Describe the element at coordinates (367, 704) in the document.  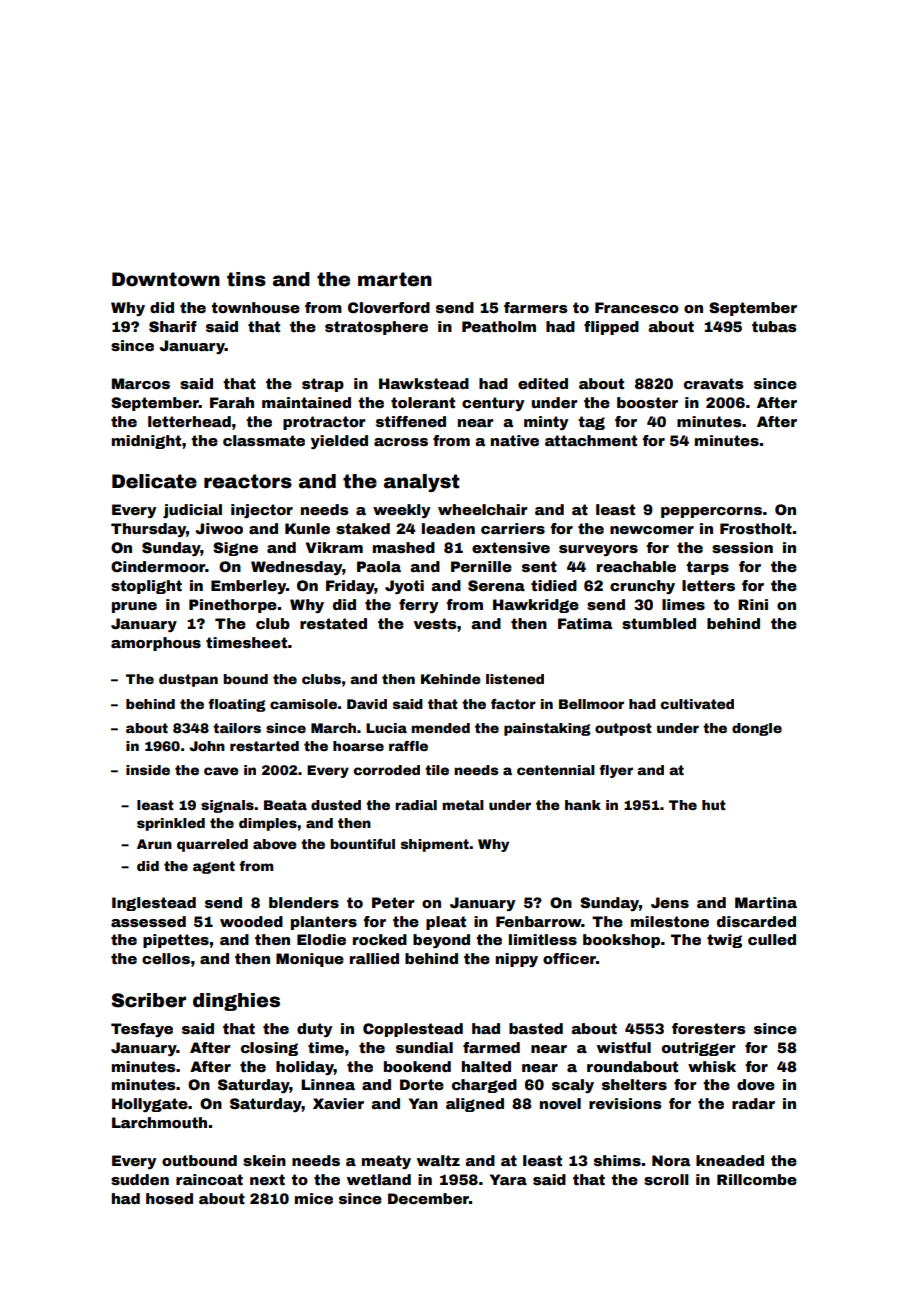
I see `David` at that location.
